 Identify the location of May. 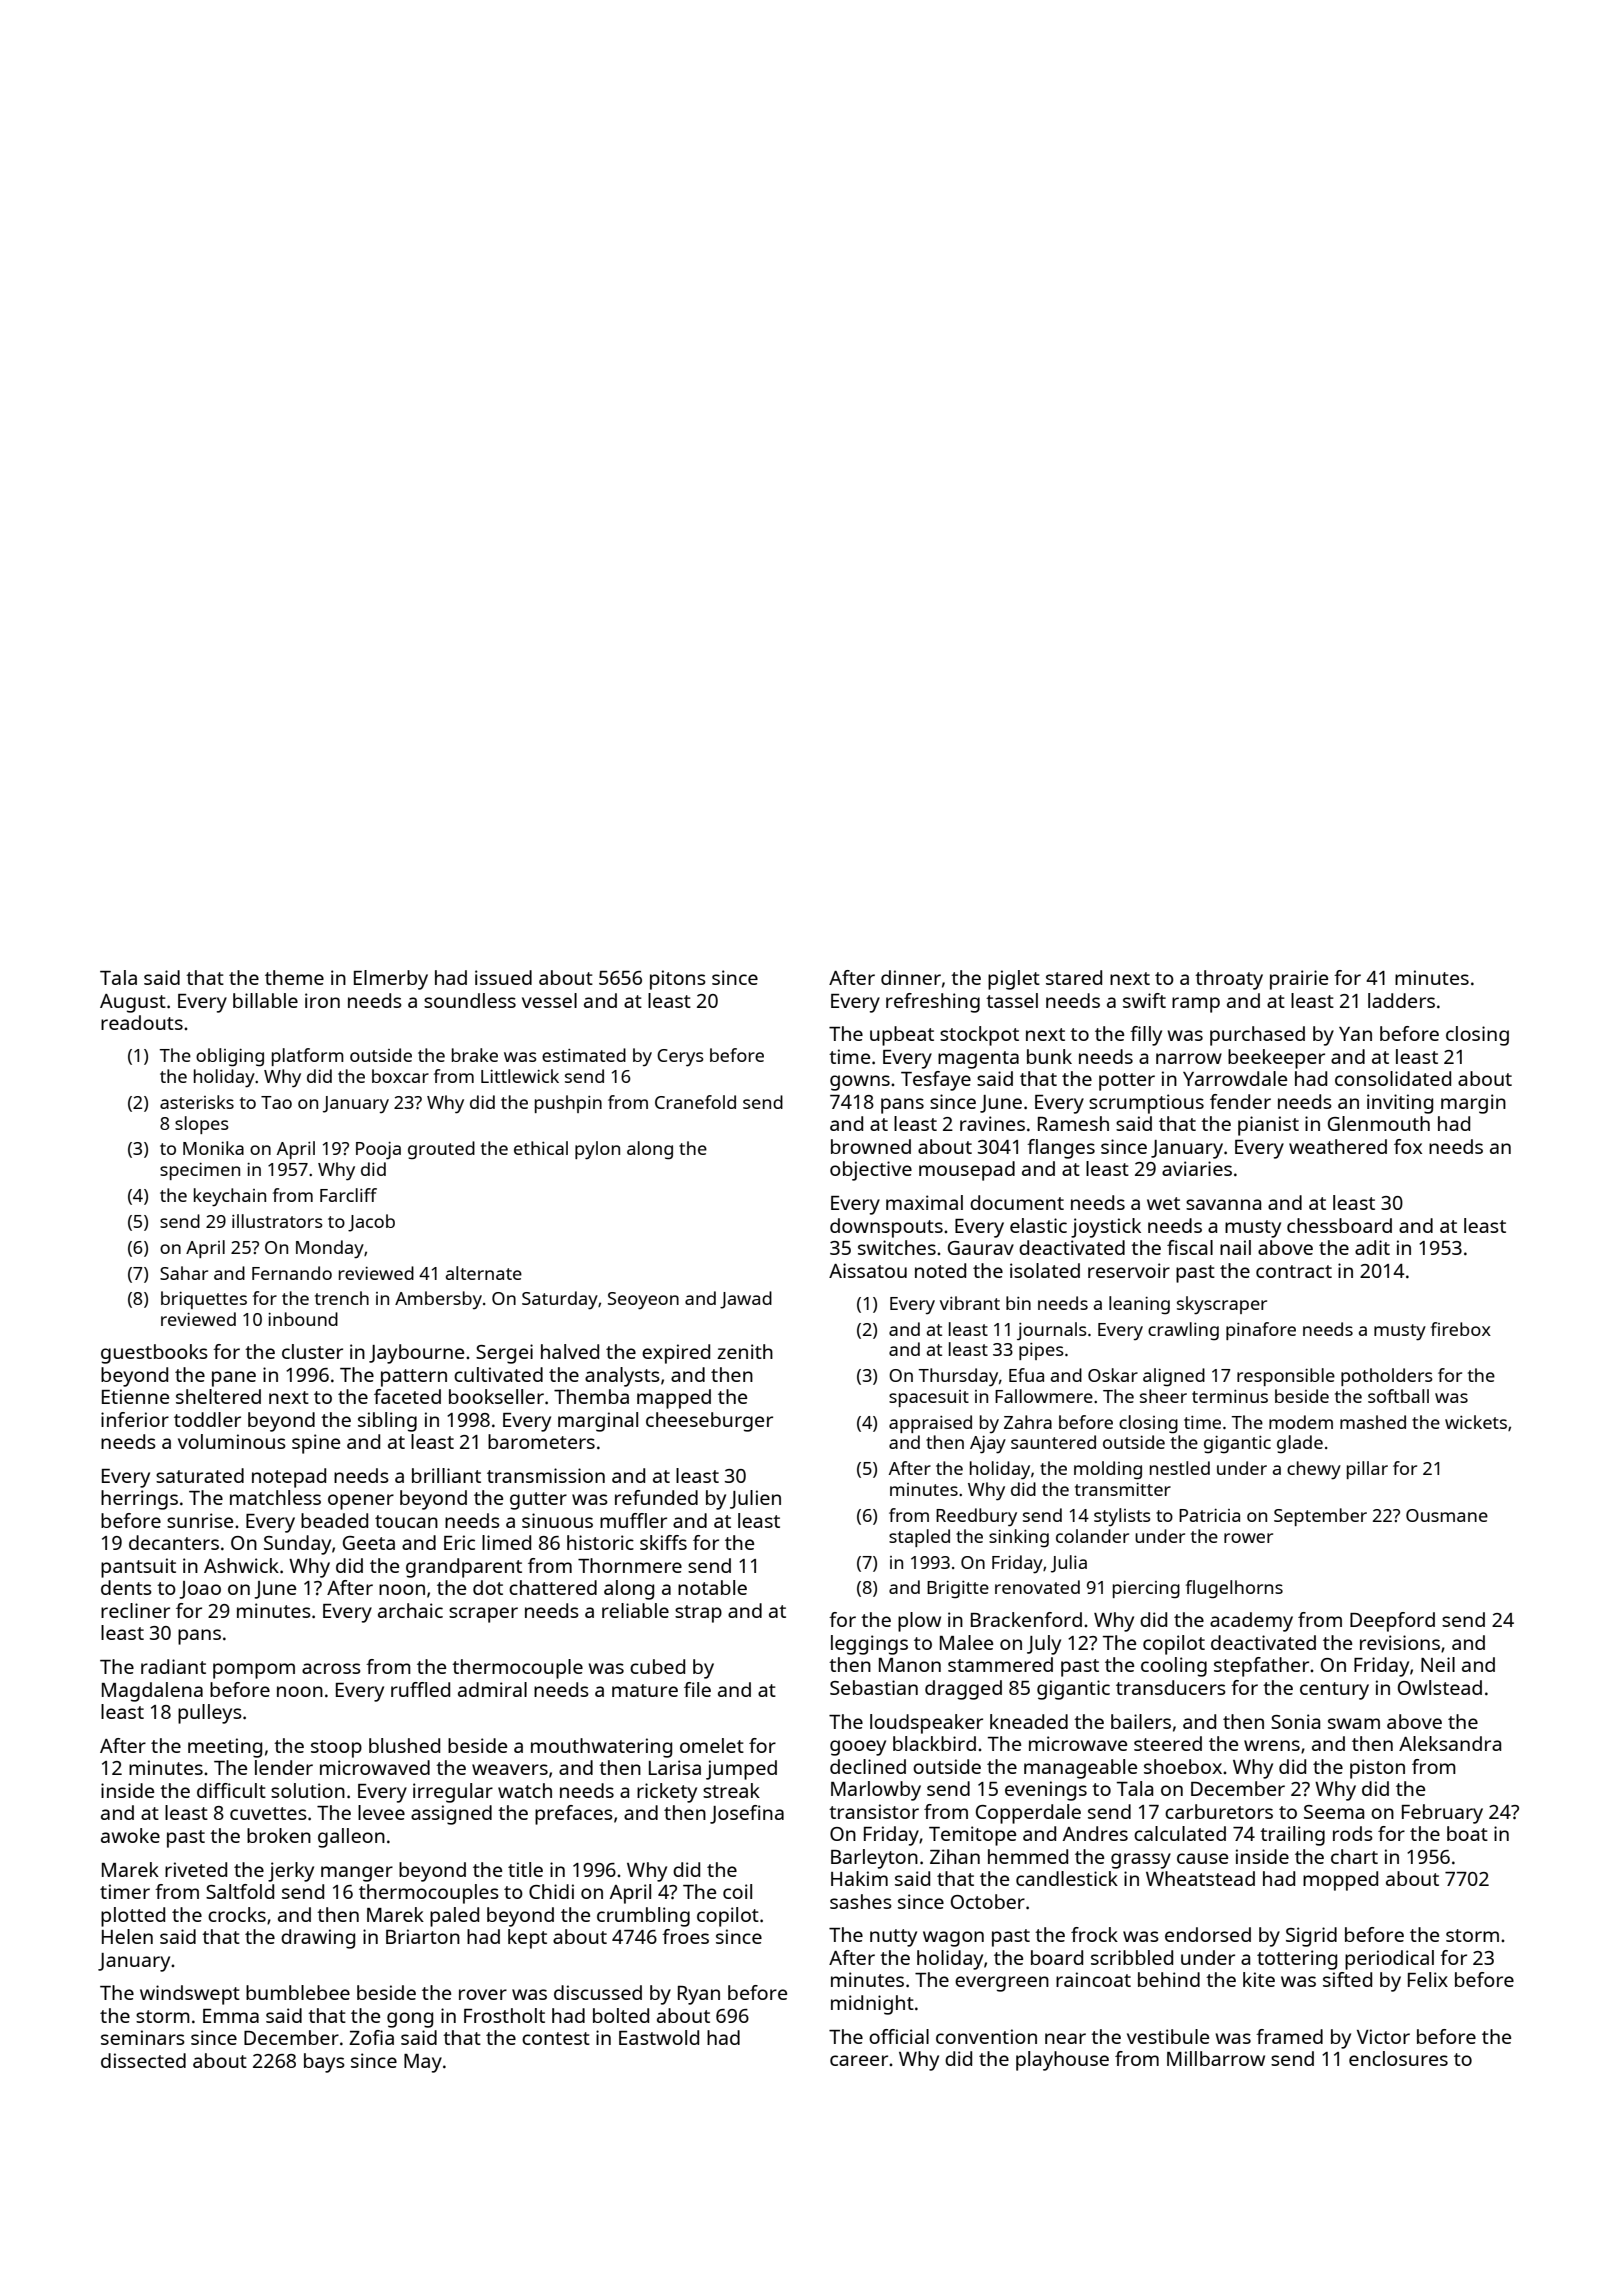
(423, 2063).
